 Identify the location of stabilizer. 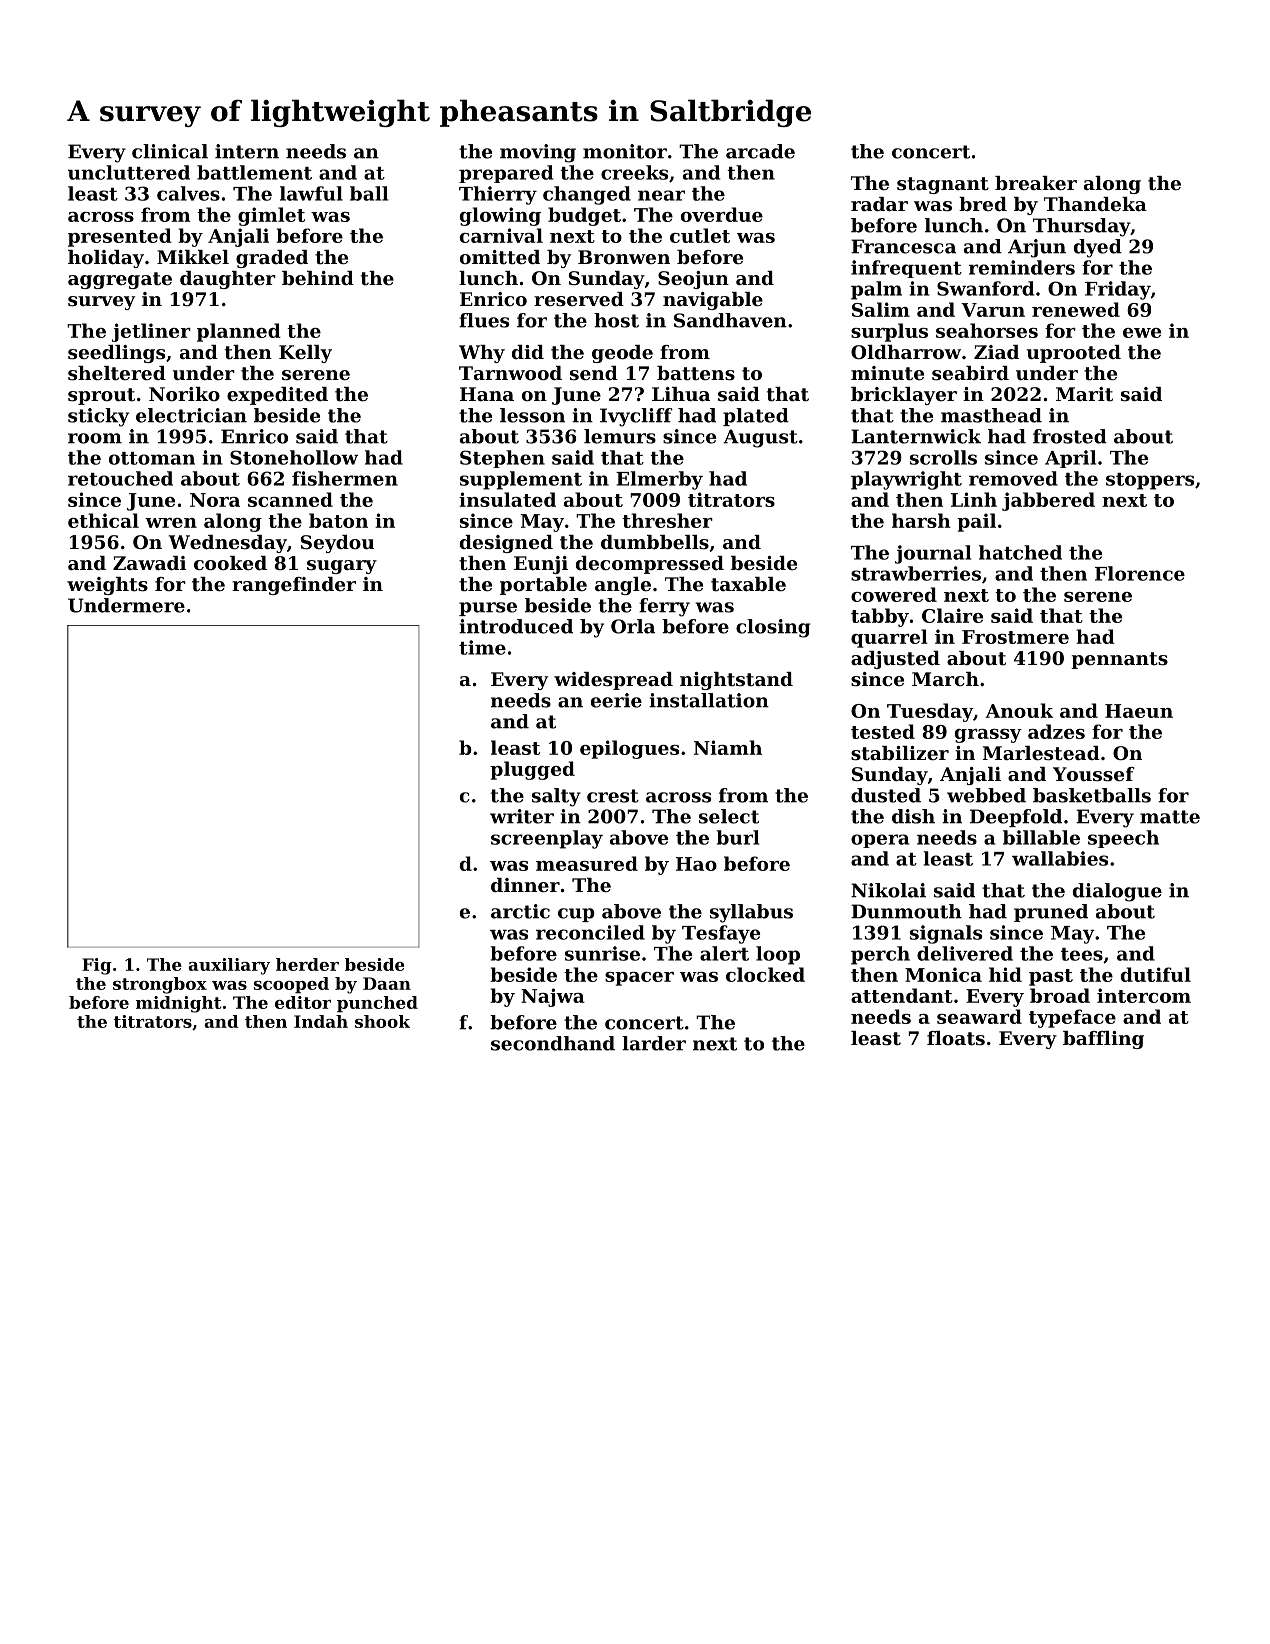
(900, 753).
